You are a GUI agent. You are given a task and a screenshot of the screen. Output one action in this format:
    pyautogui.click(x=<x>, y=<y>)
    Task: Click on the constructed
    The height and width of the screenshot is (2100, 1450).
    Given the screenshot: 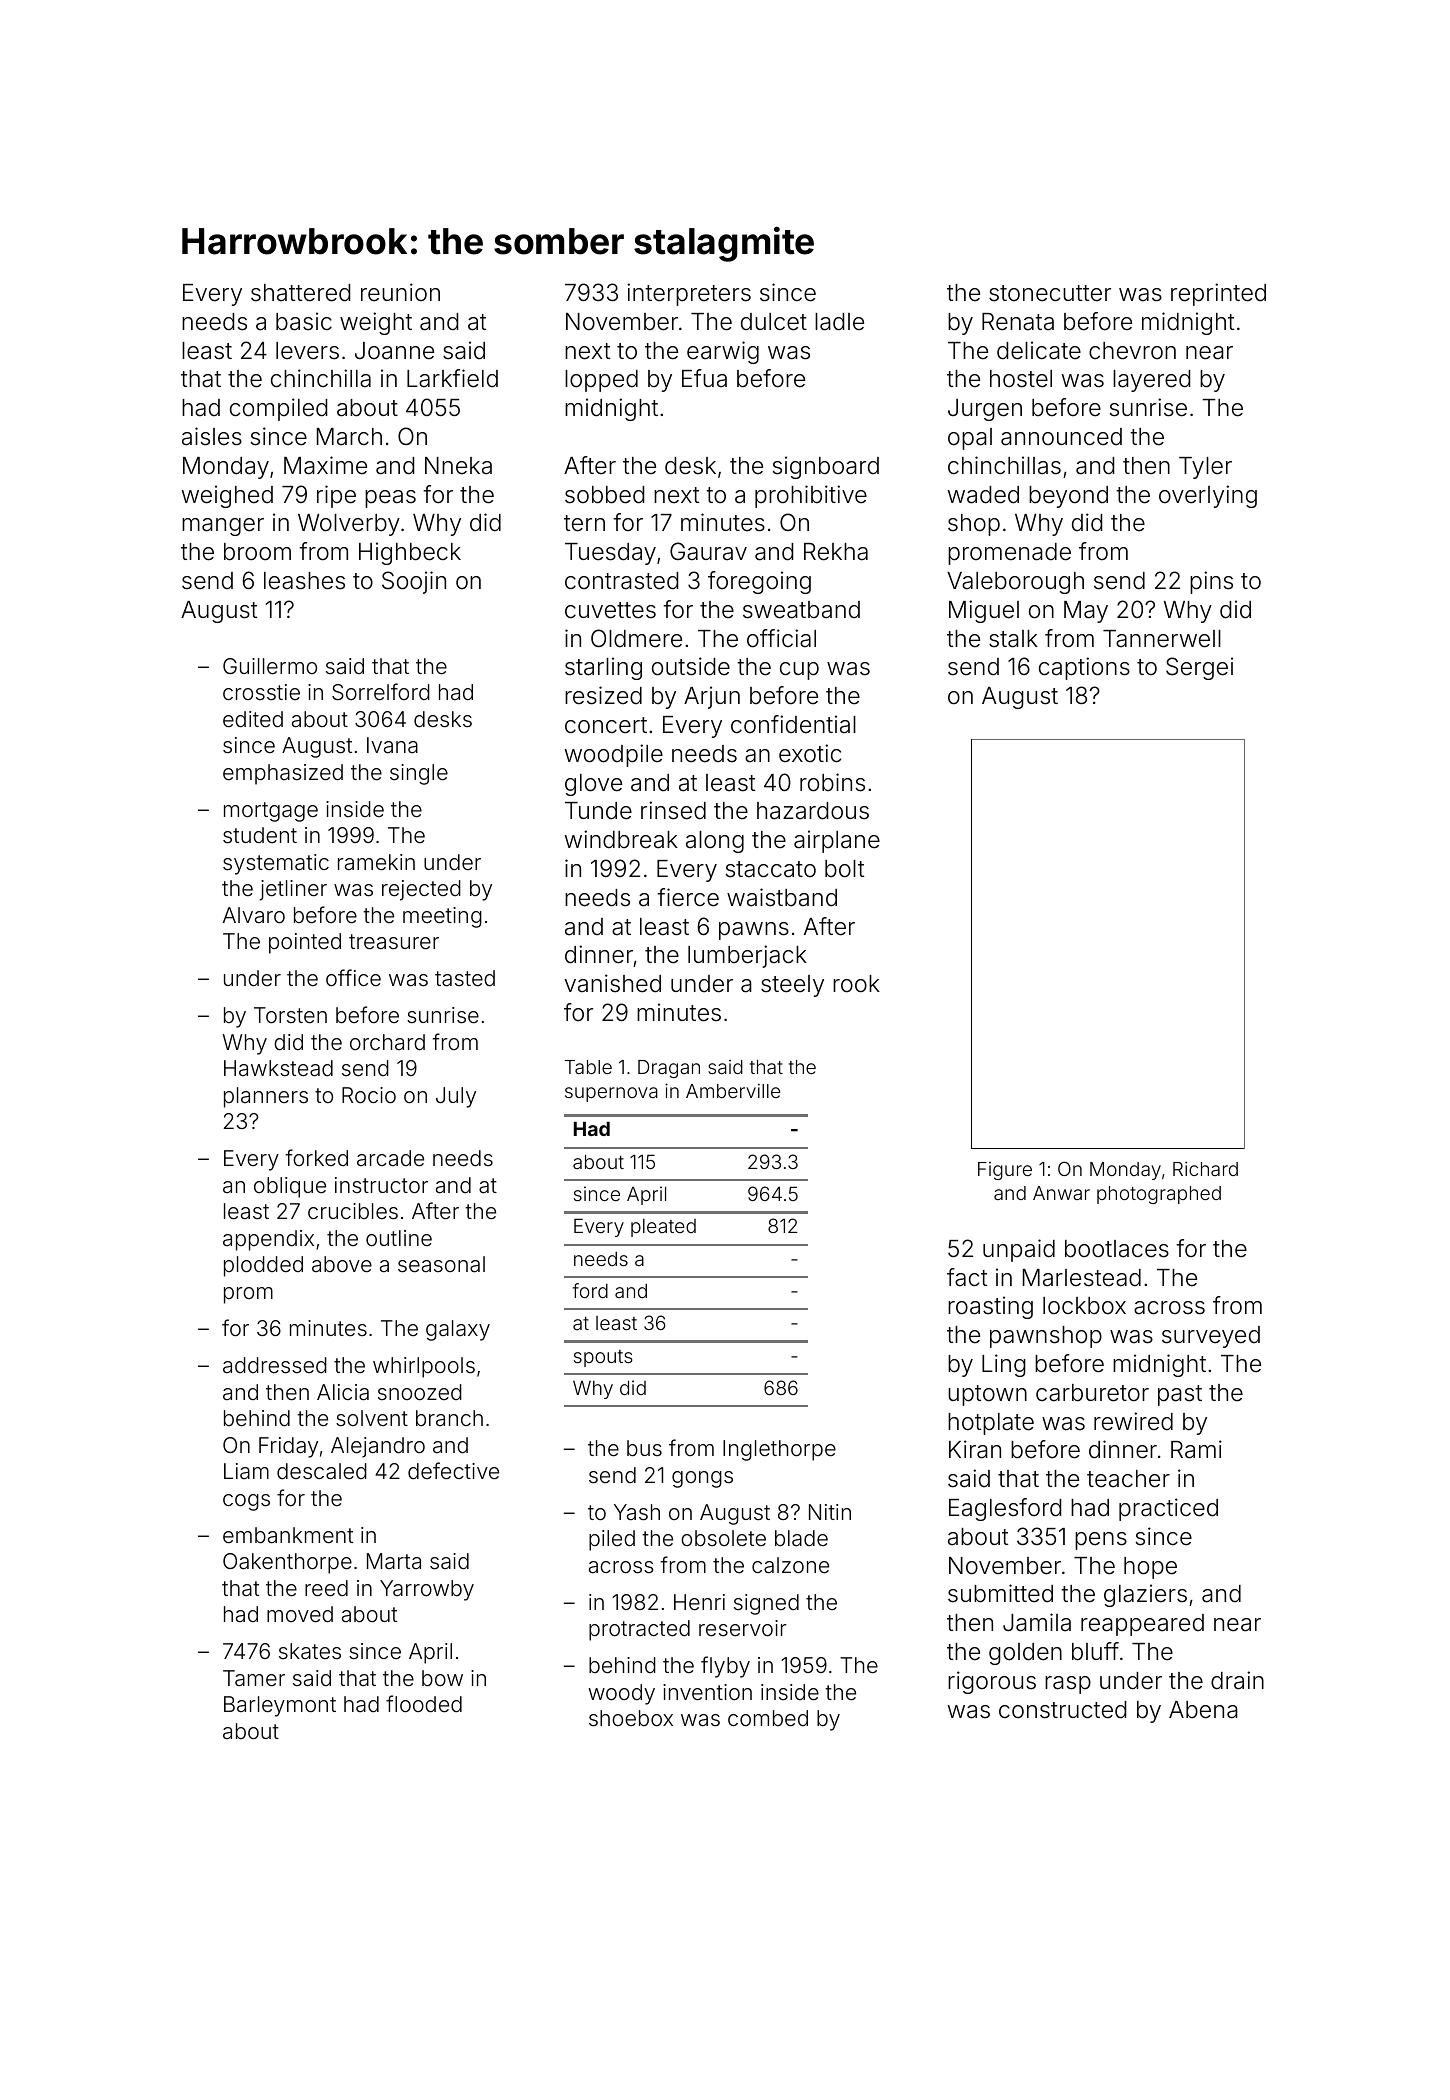 What is the action you would take?
    pyautogui.click(x=1062, y=1710)
